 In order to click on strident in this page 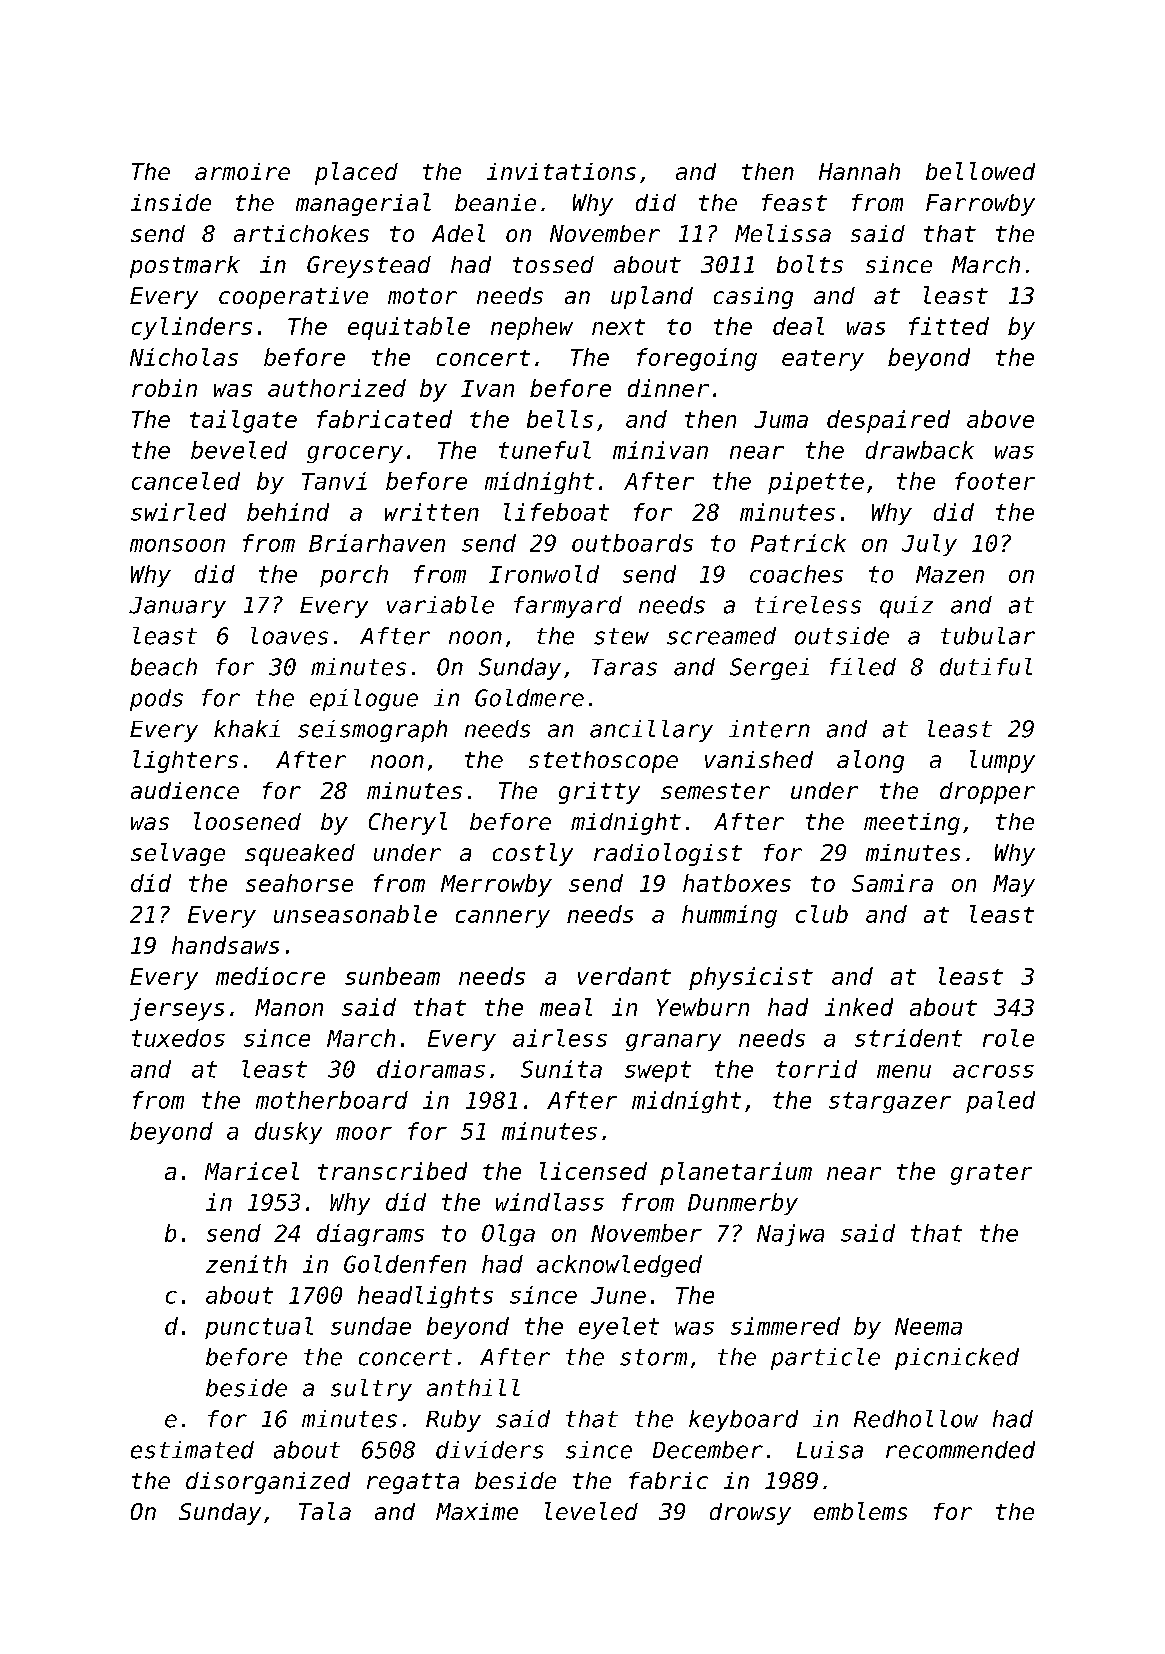, I will do `click(908, 1038)`.
